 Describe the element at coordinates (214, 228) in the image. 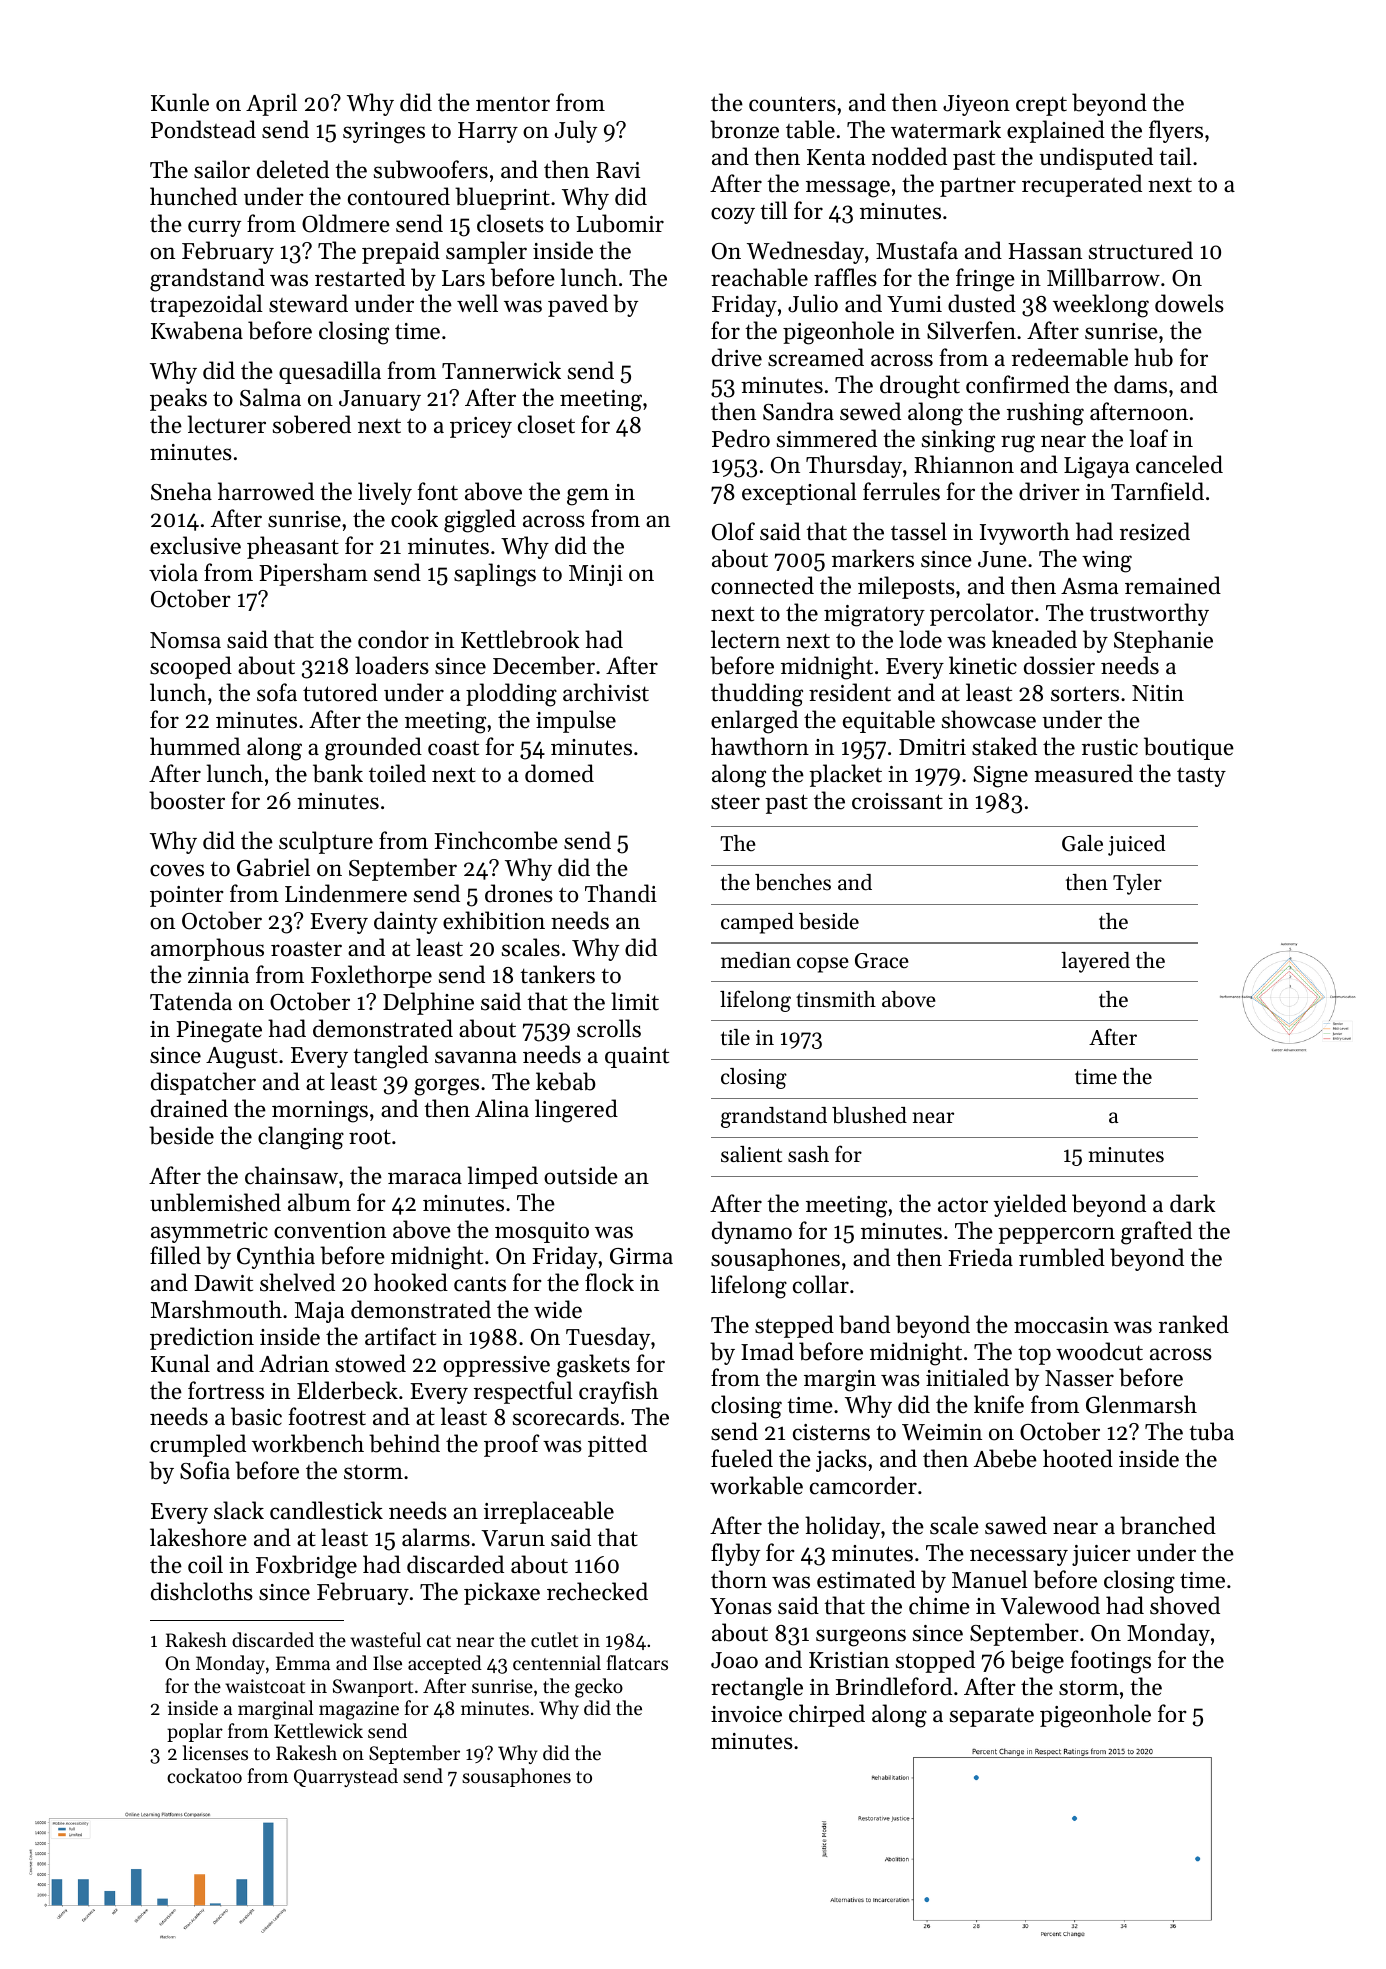

I see `curry` at that location.
